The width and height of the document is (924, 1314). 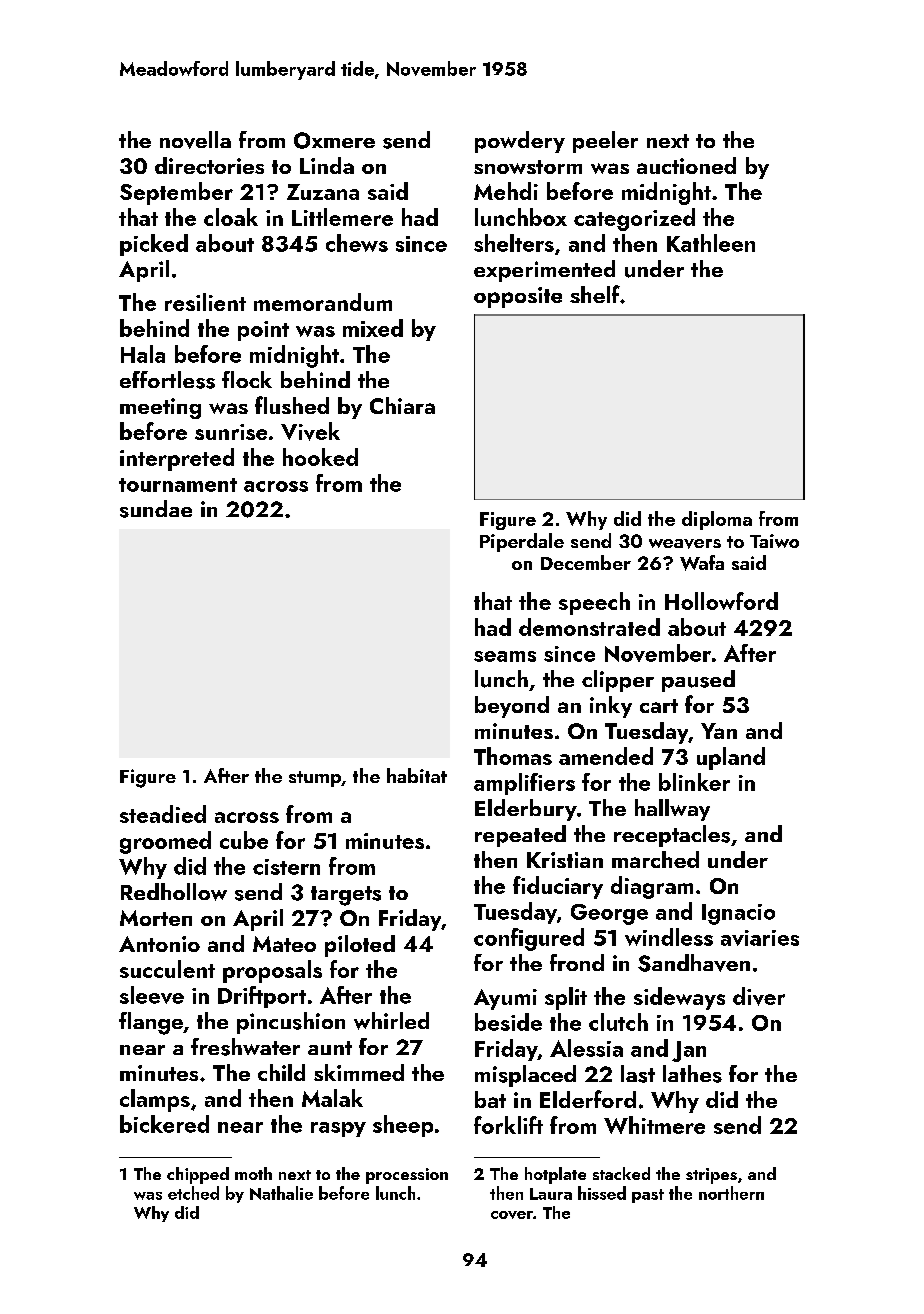 What do you see at coordinates (407, 1176) in the document?
I see `procession` at bounding box center [407, 1176].
